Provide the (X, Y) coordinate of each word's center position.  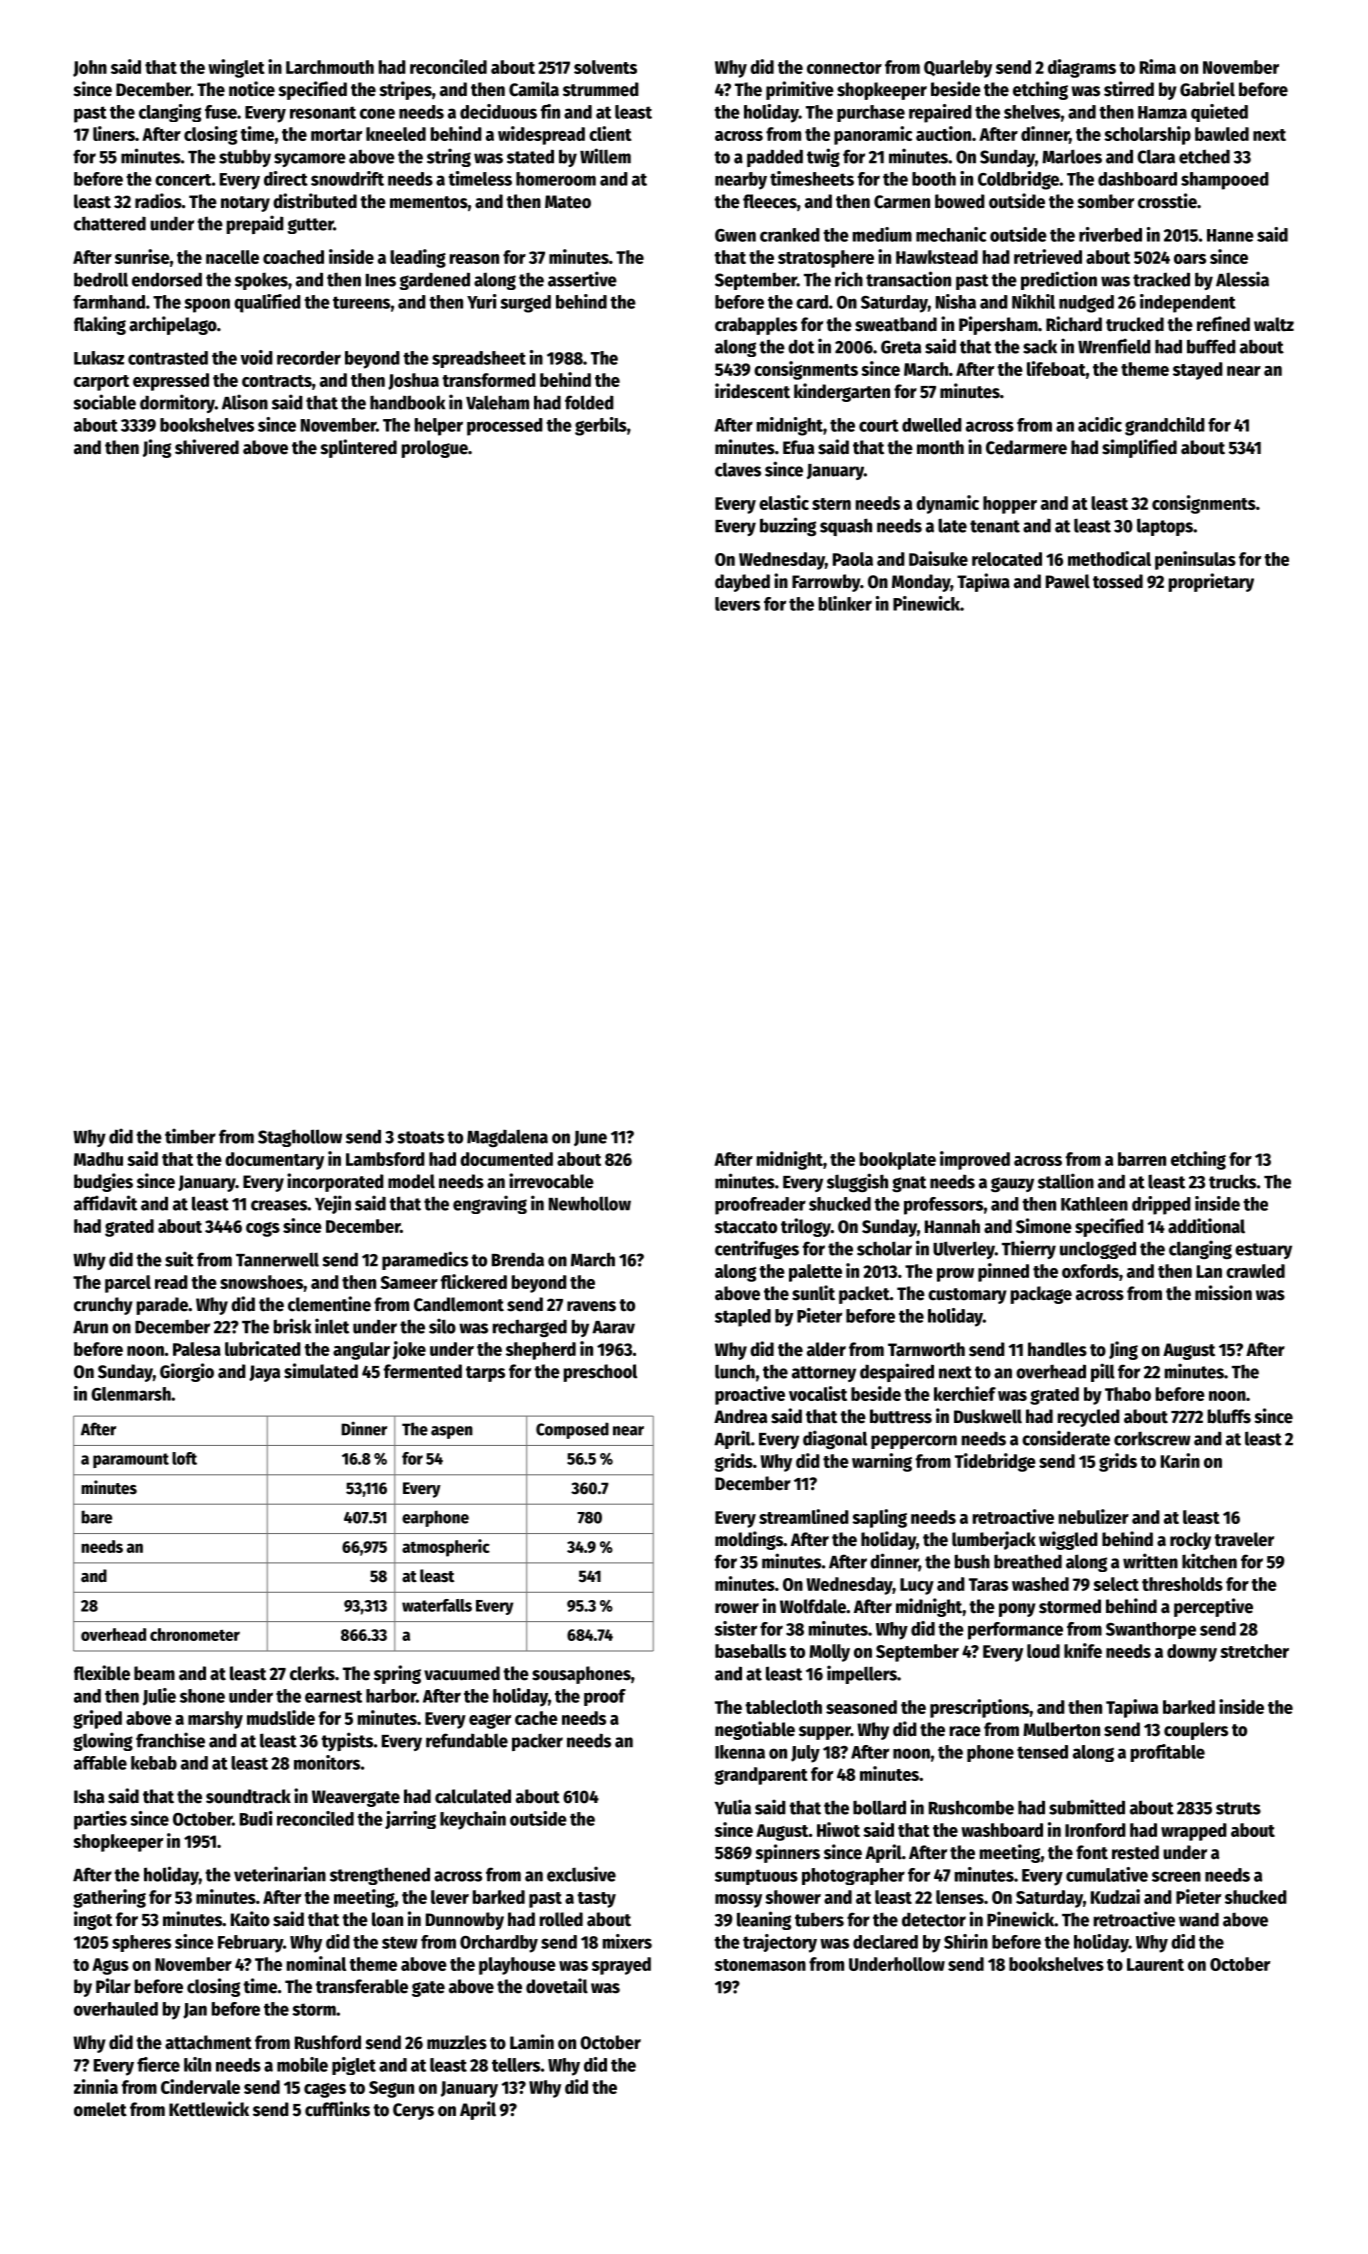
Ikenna (740, 1752)
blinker (845, 603)
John (90, 68)
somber (1106, 201)
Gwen (735, 235)
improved (975, 1160)
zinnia (96, 2086)
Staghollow (300, 1138)
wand (1199, 1920)
